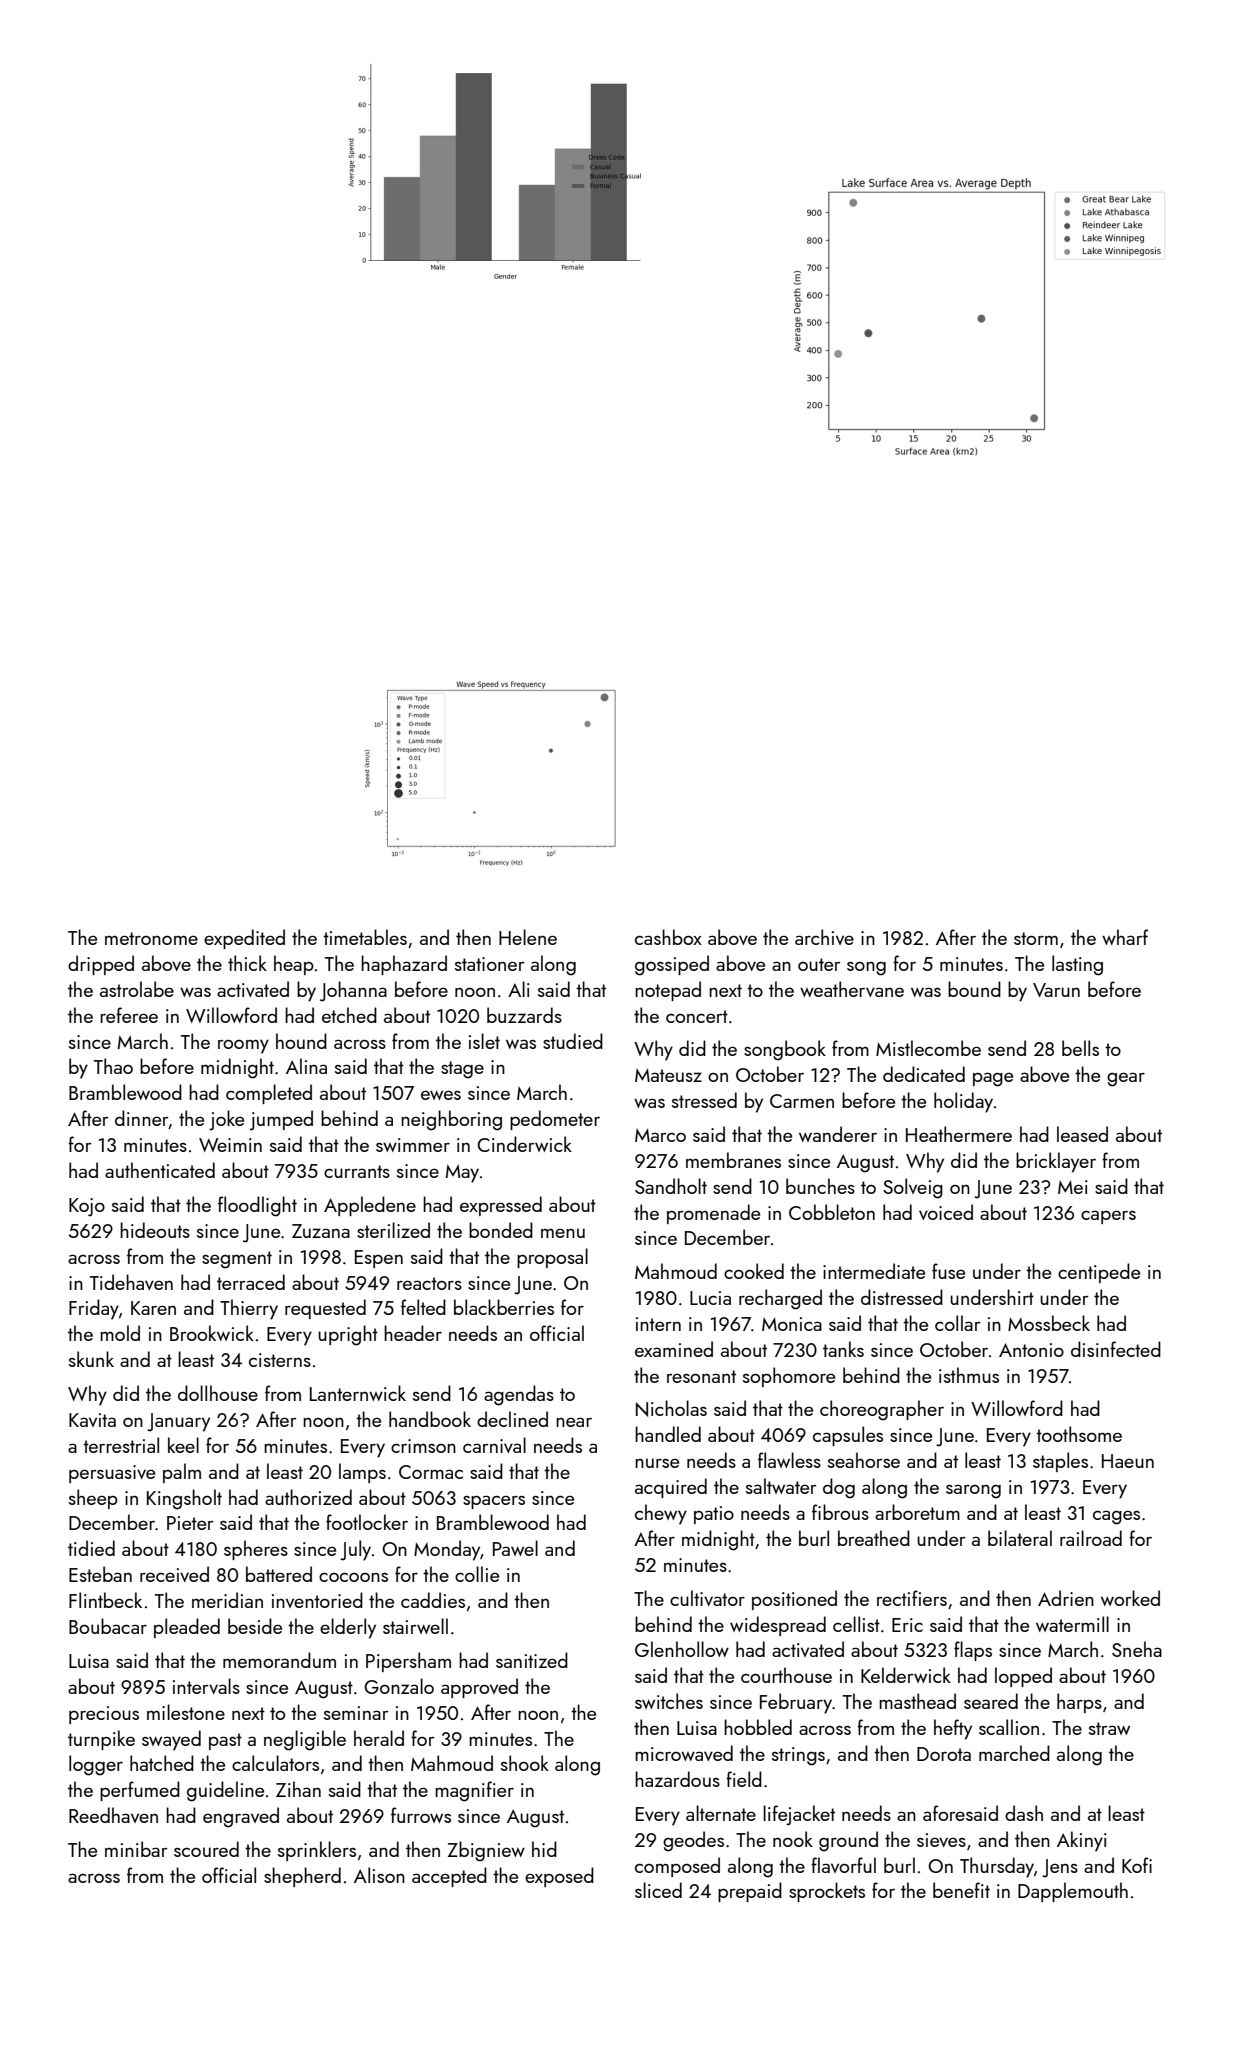 The height and width of the page is (2045, 1241). Describe the element at coordinates (839, 1488) in the page. I see `dog` at that location.
